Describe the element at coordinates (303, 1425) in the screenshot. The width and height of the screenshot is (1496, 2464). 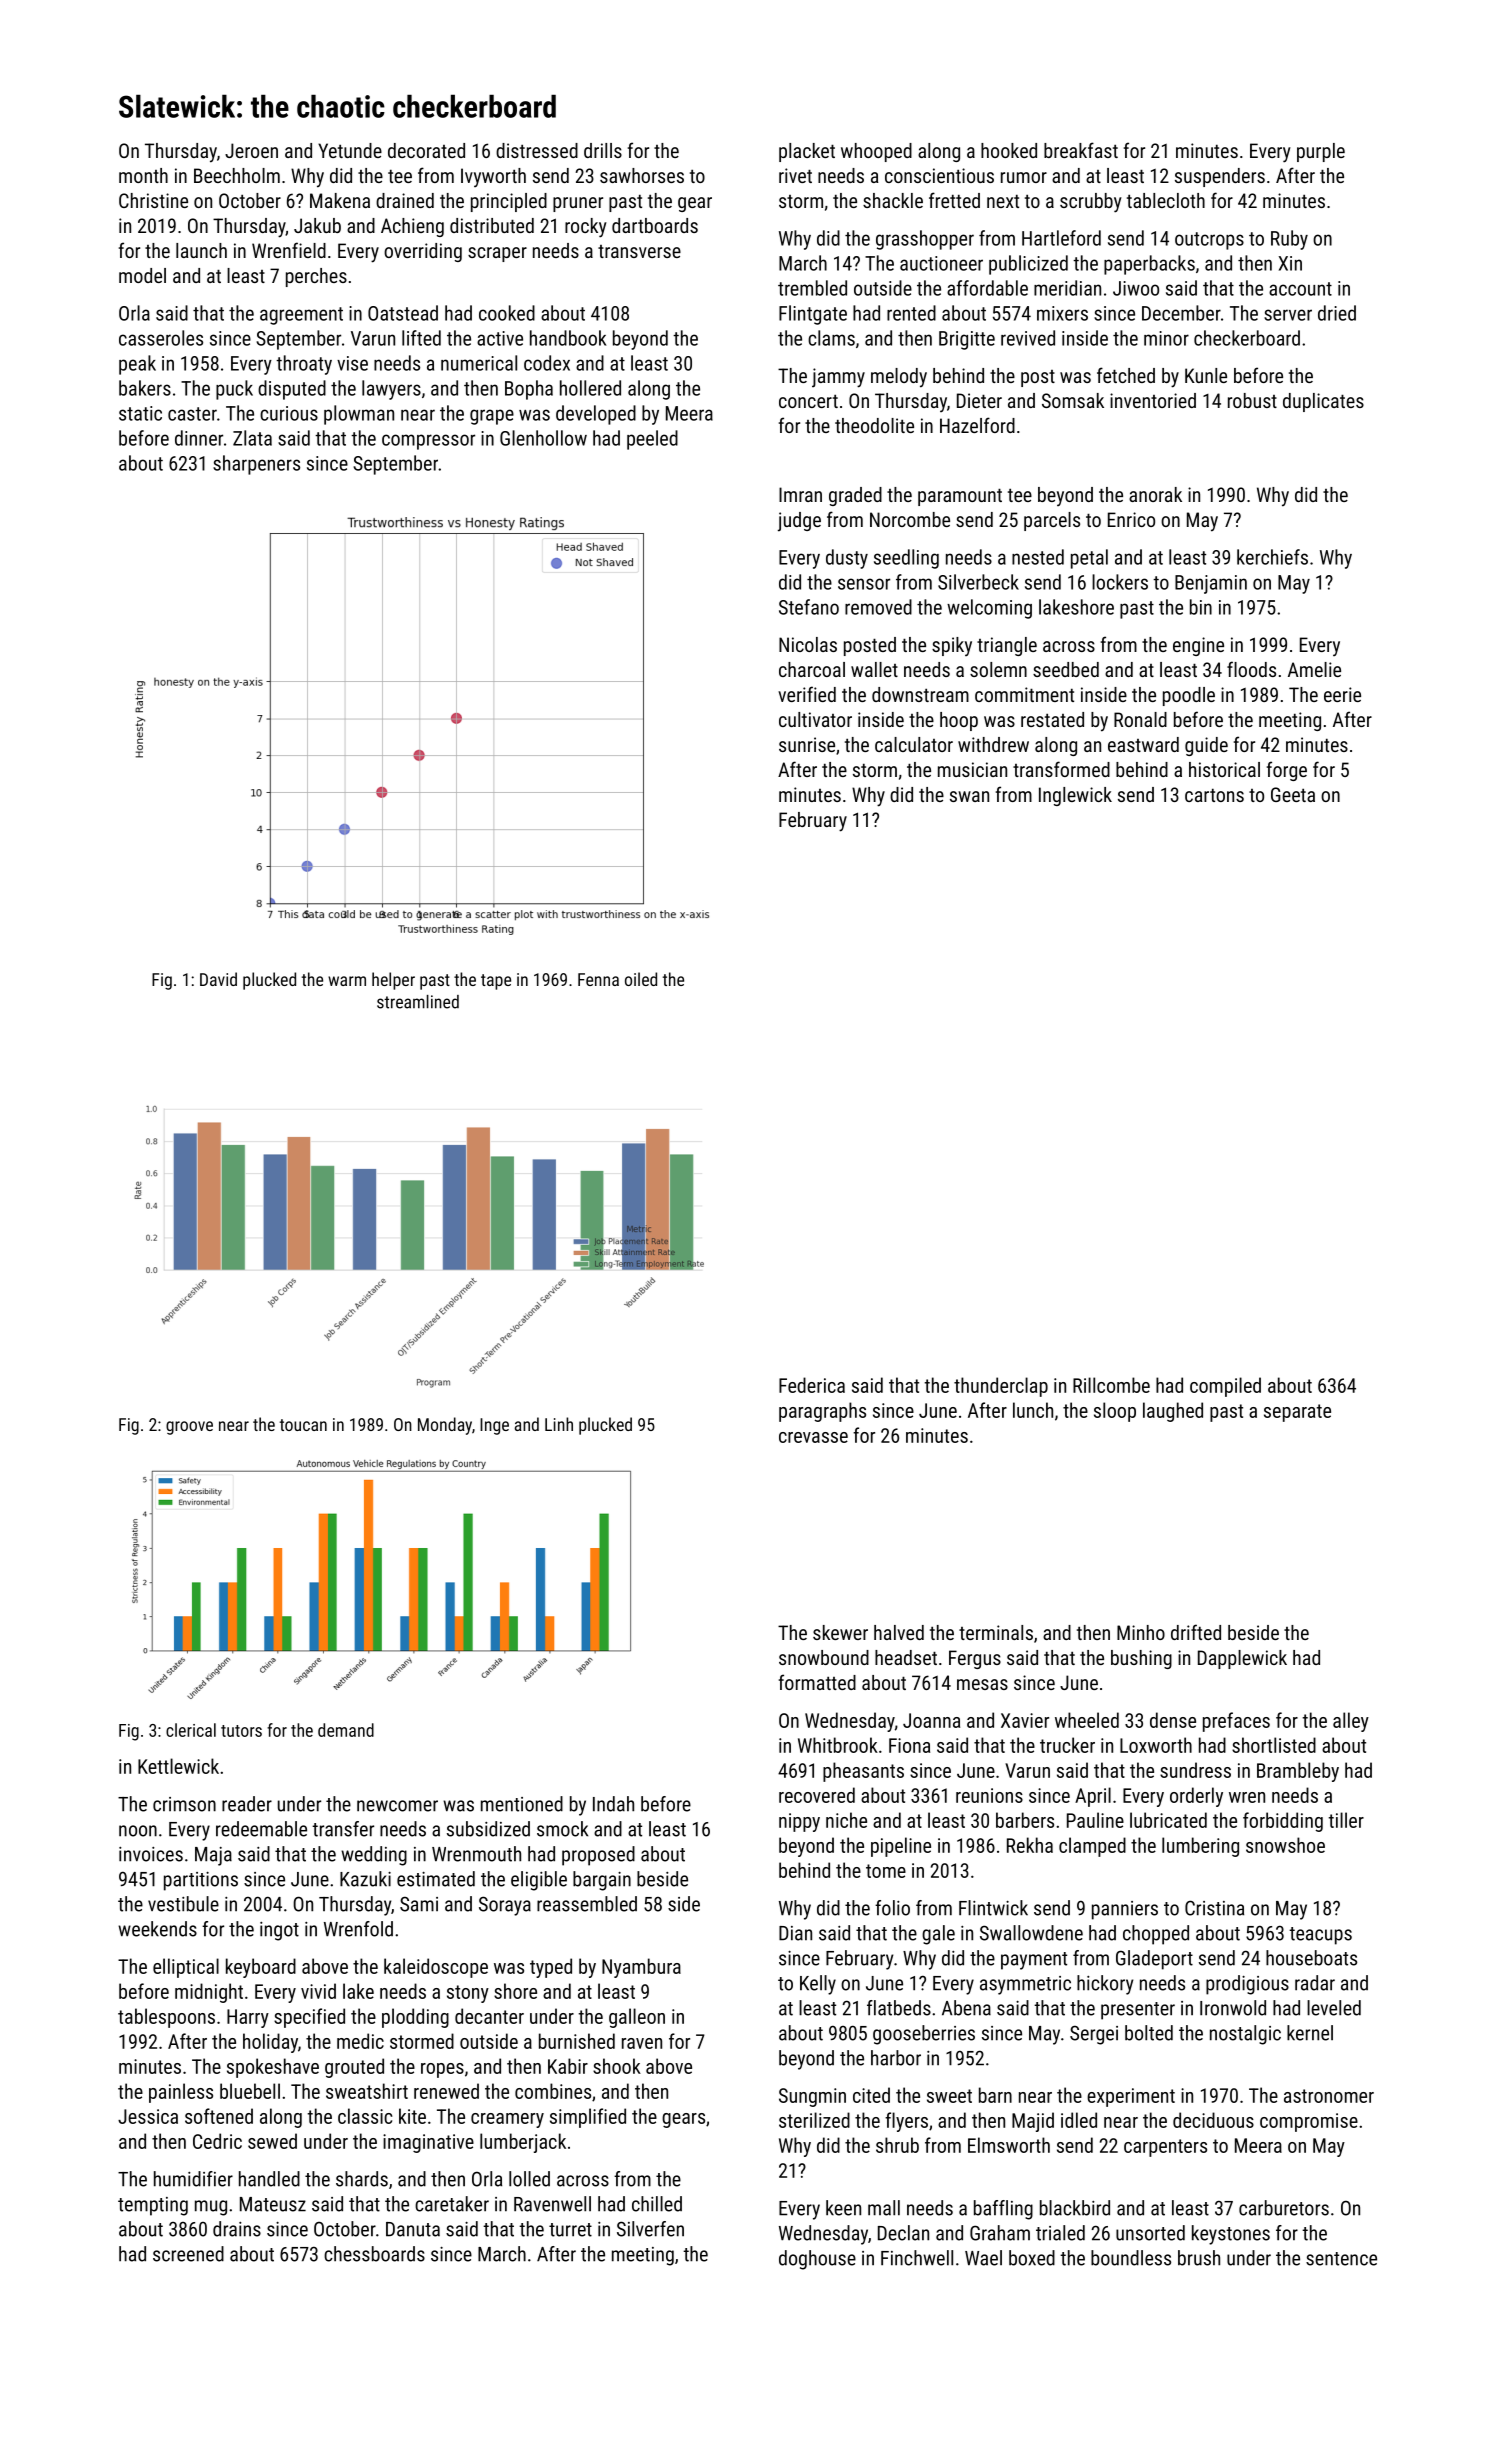
I see `toucan` at that location.
